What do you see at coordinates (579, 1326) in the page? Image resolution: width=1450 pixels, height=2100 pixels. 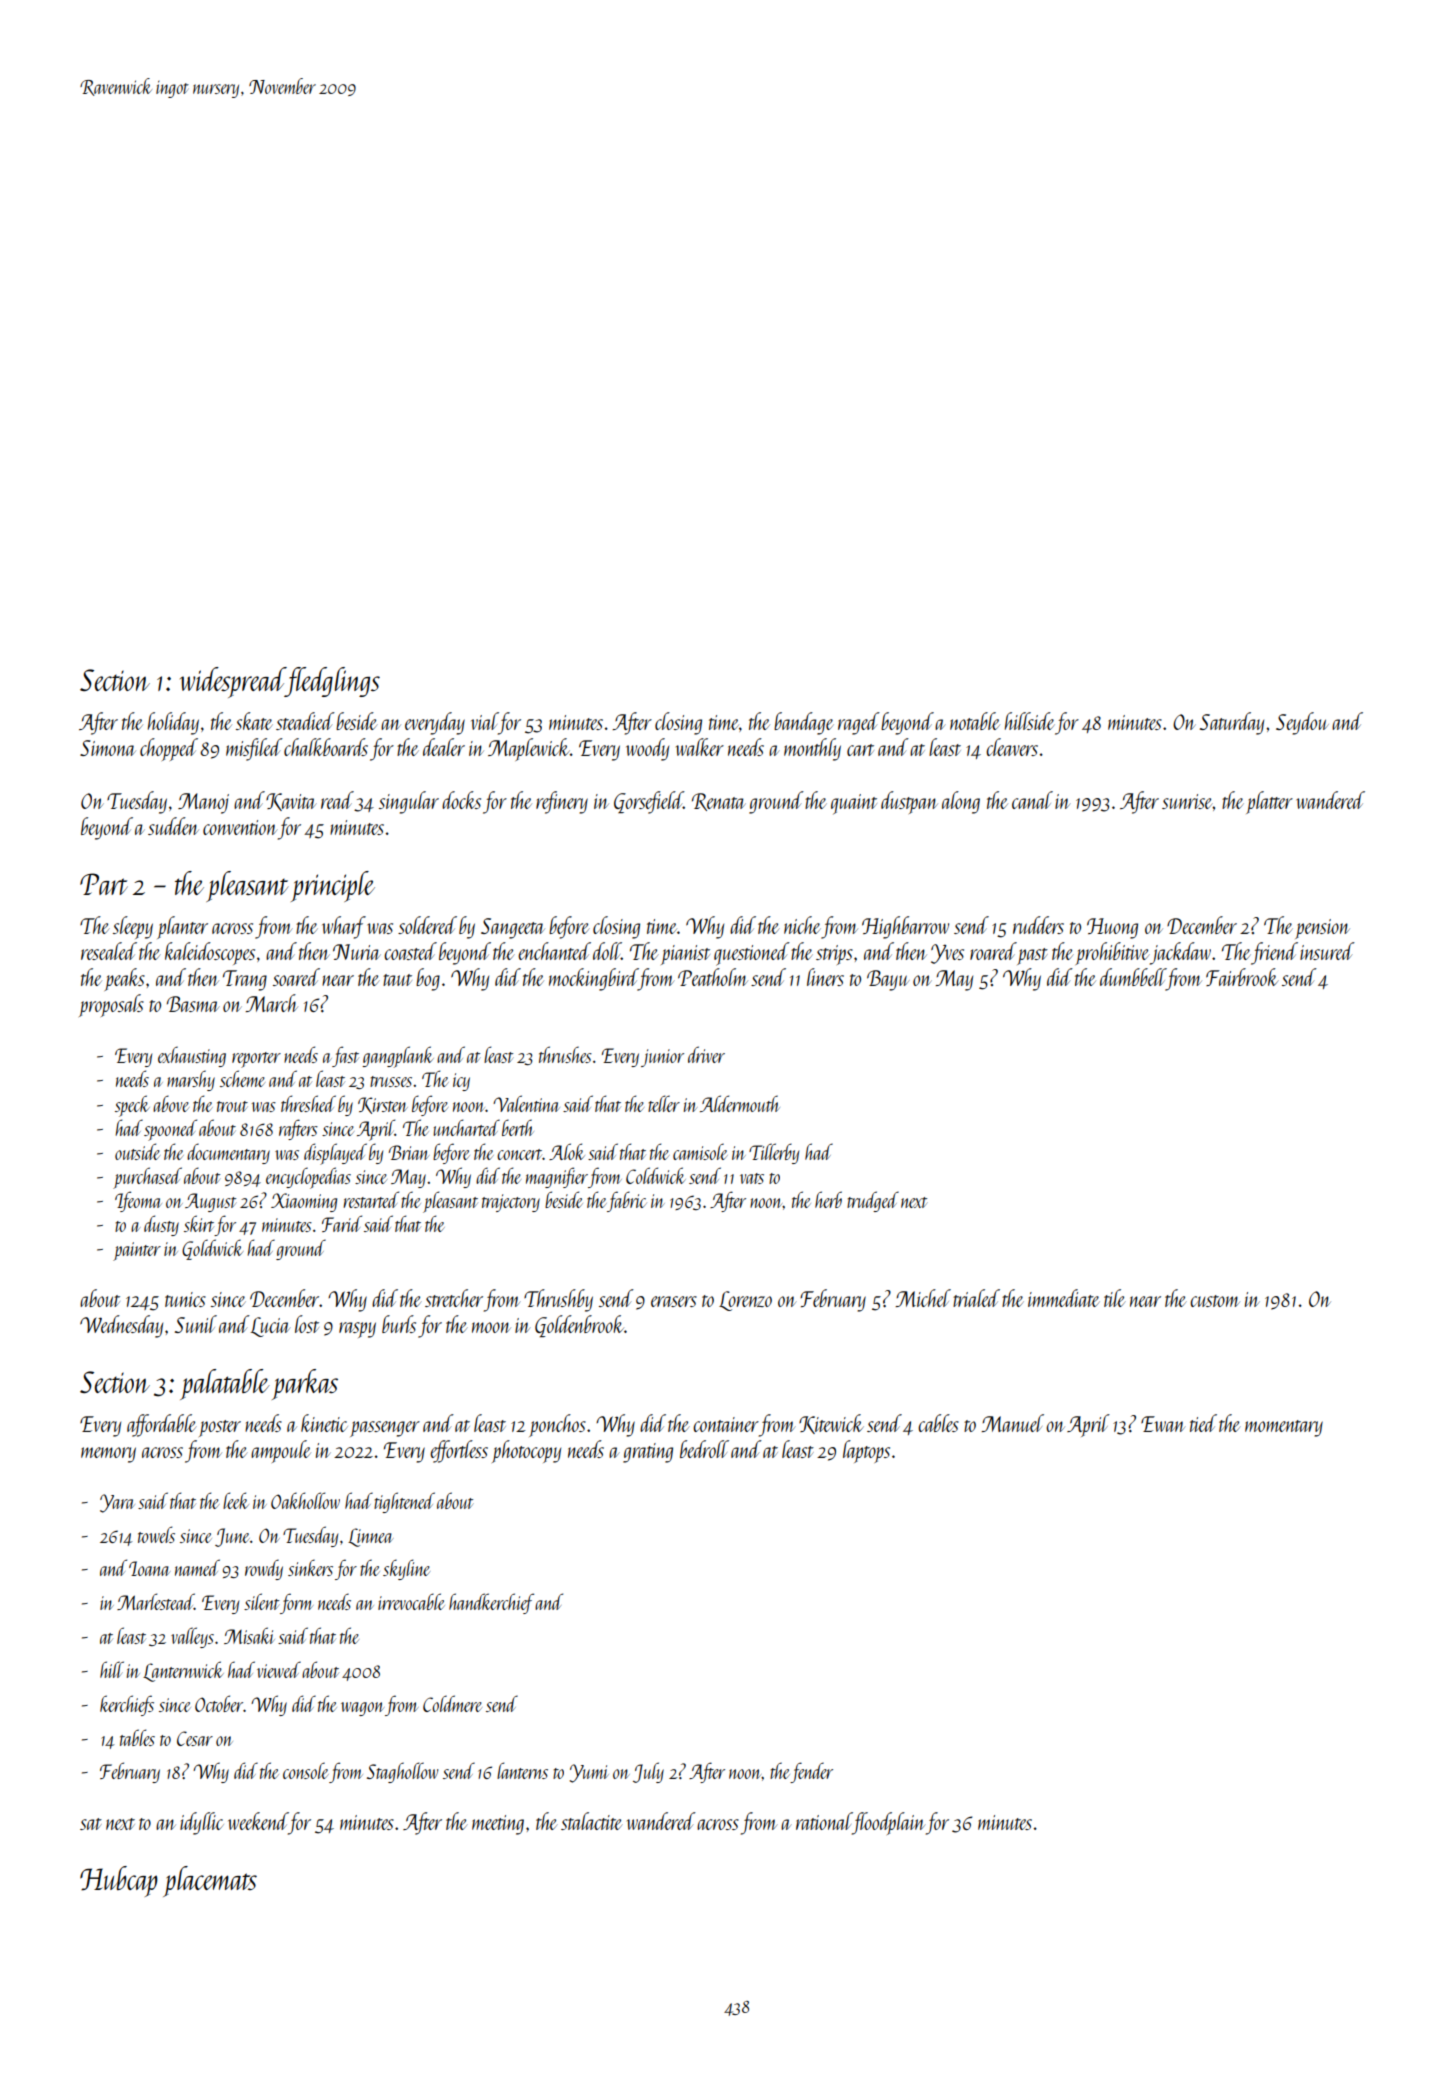 I see `Goldenbrook` at bounding box center [579, 1326].
